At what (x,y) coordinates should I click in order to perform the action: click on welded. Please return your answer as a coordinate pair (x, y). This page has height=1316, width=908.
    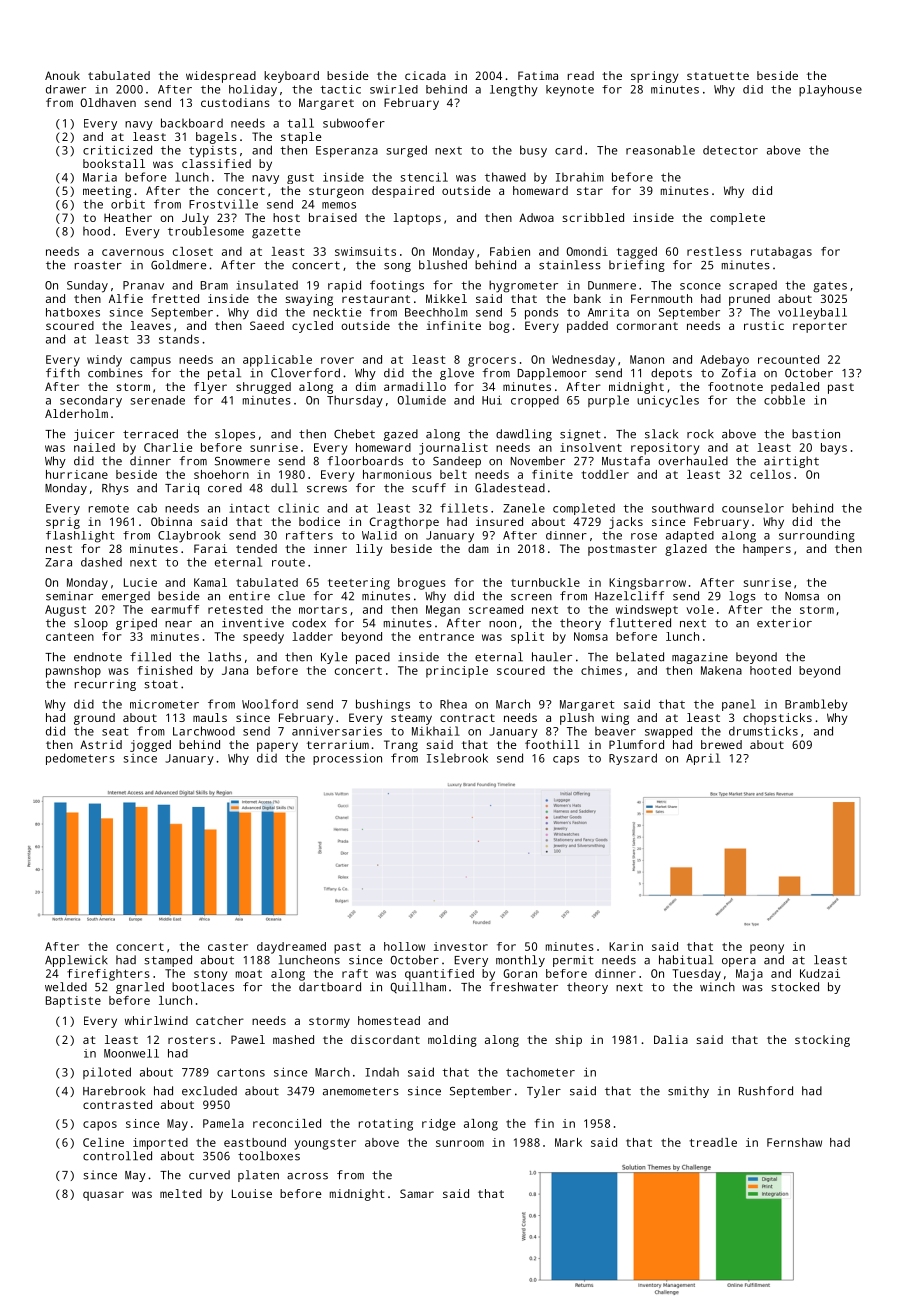
    Looking at the image, I should click on (66, 987).
